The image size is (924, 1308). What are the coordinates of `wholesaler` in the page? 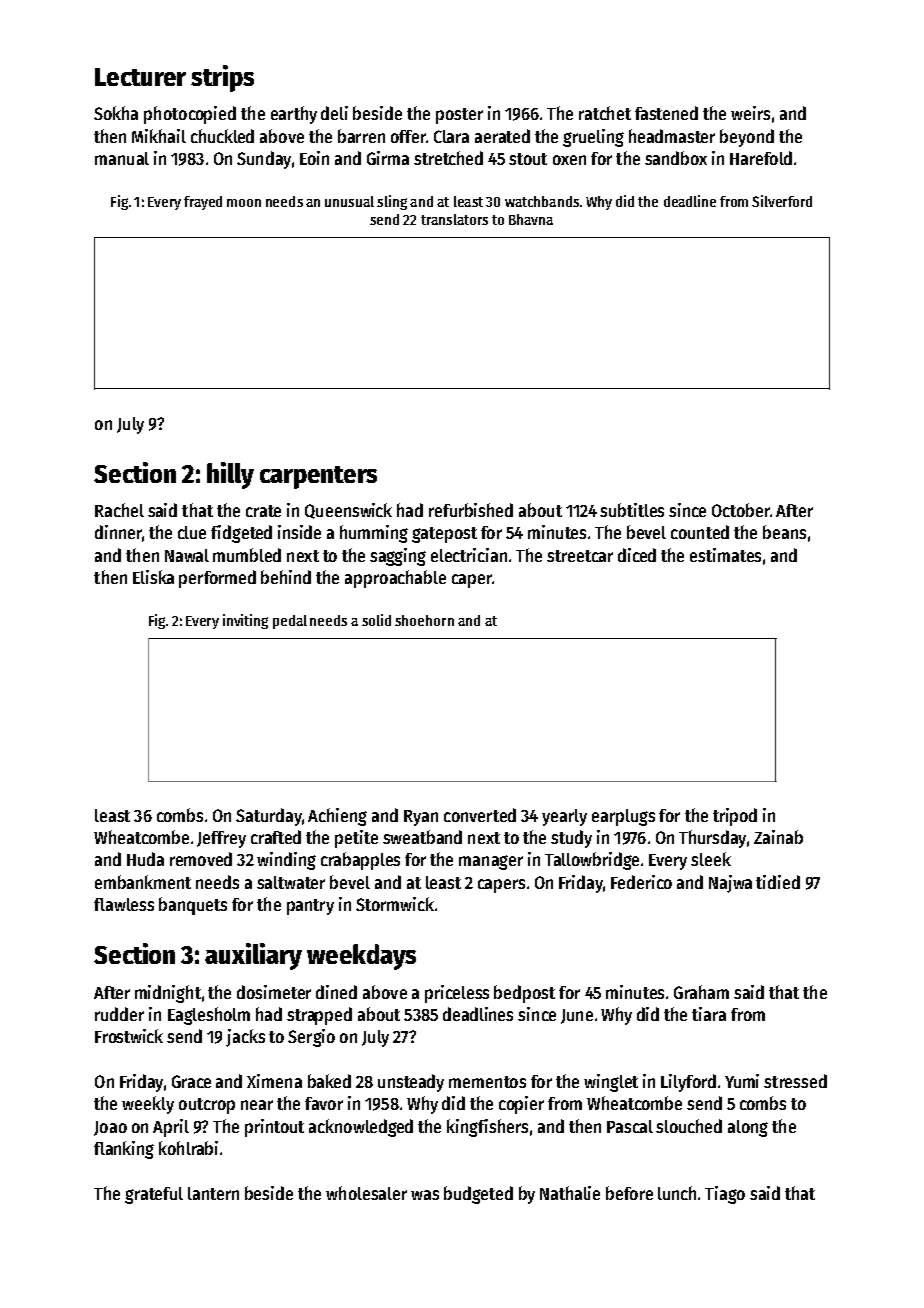 It's located at (366, 1193).
